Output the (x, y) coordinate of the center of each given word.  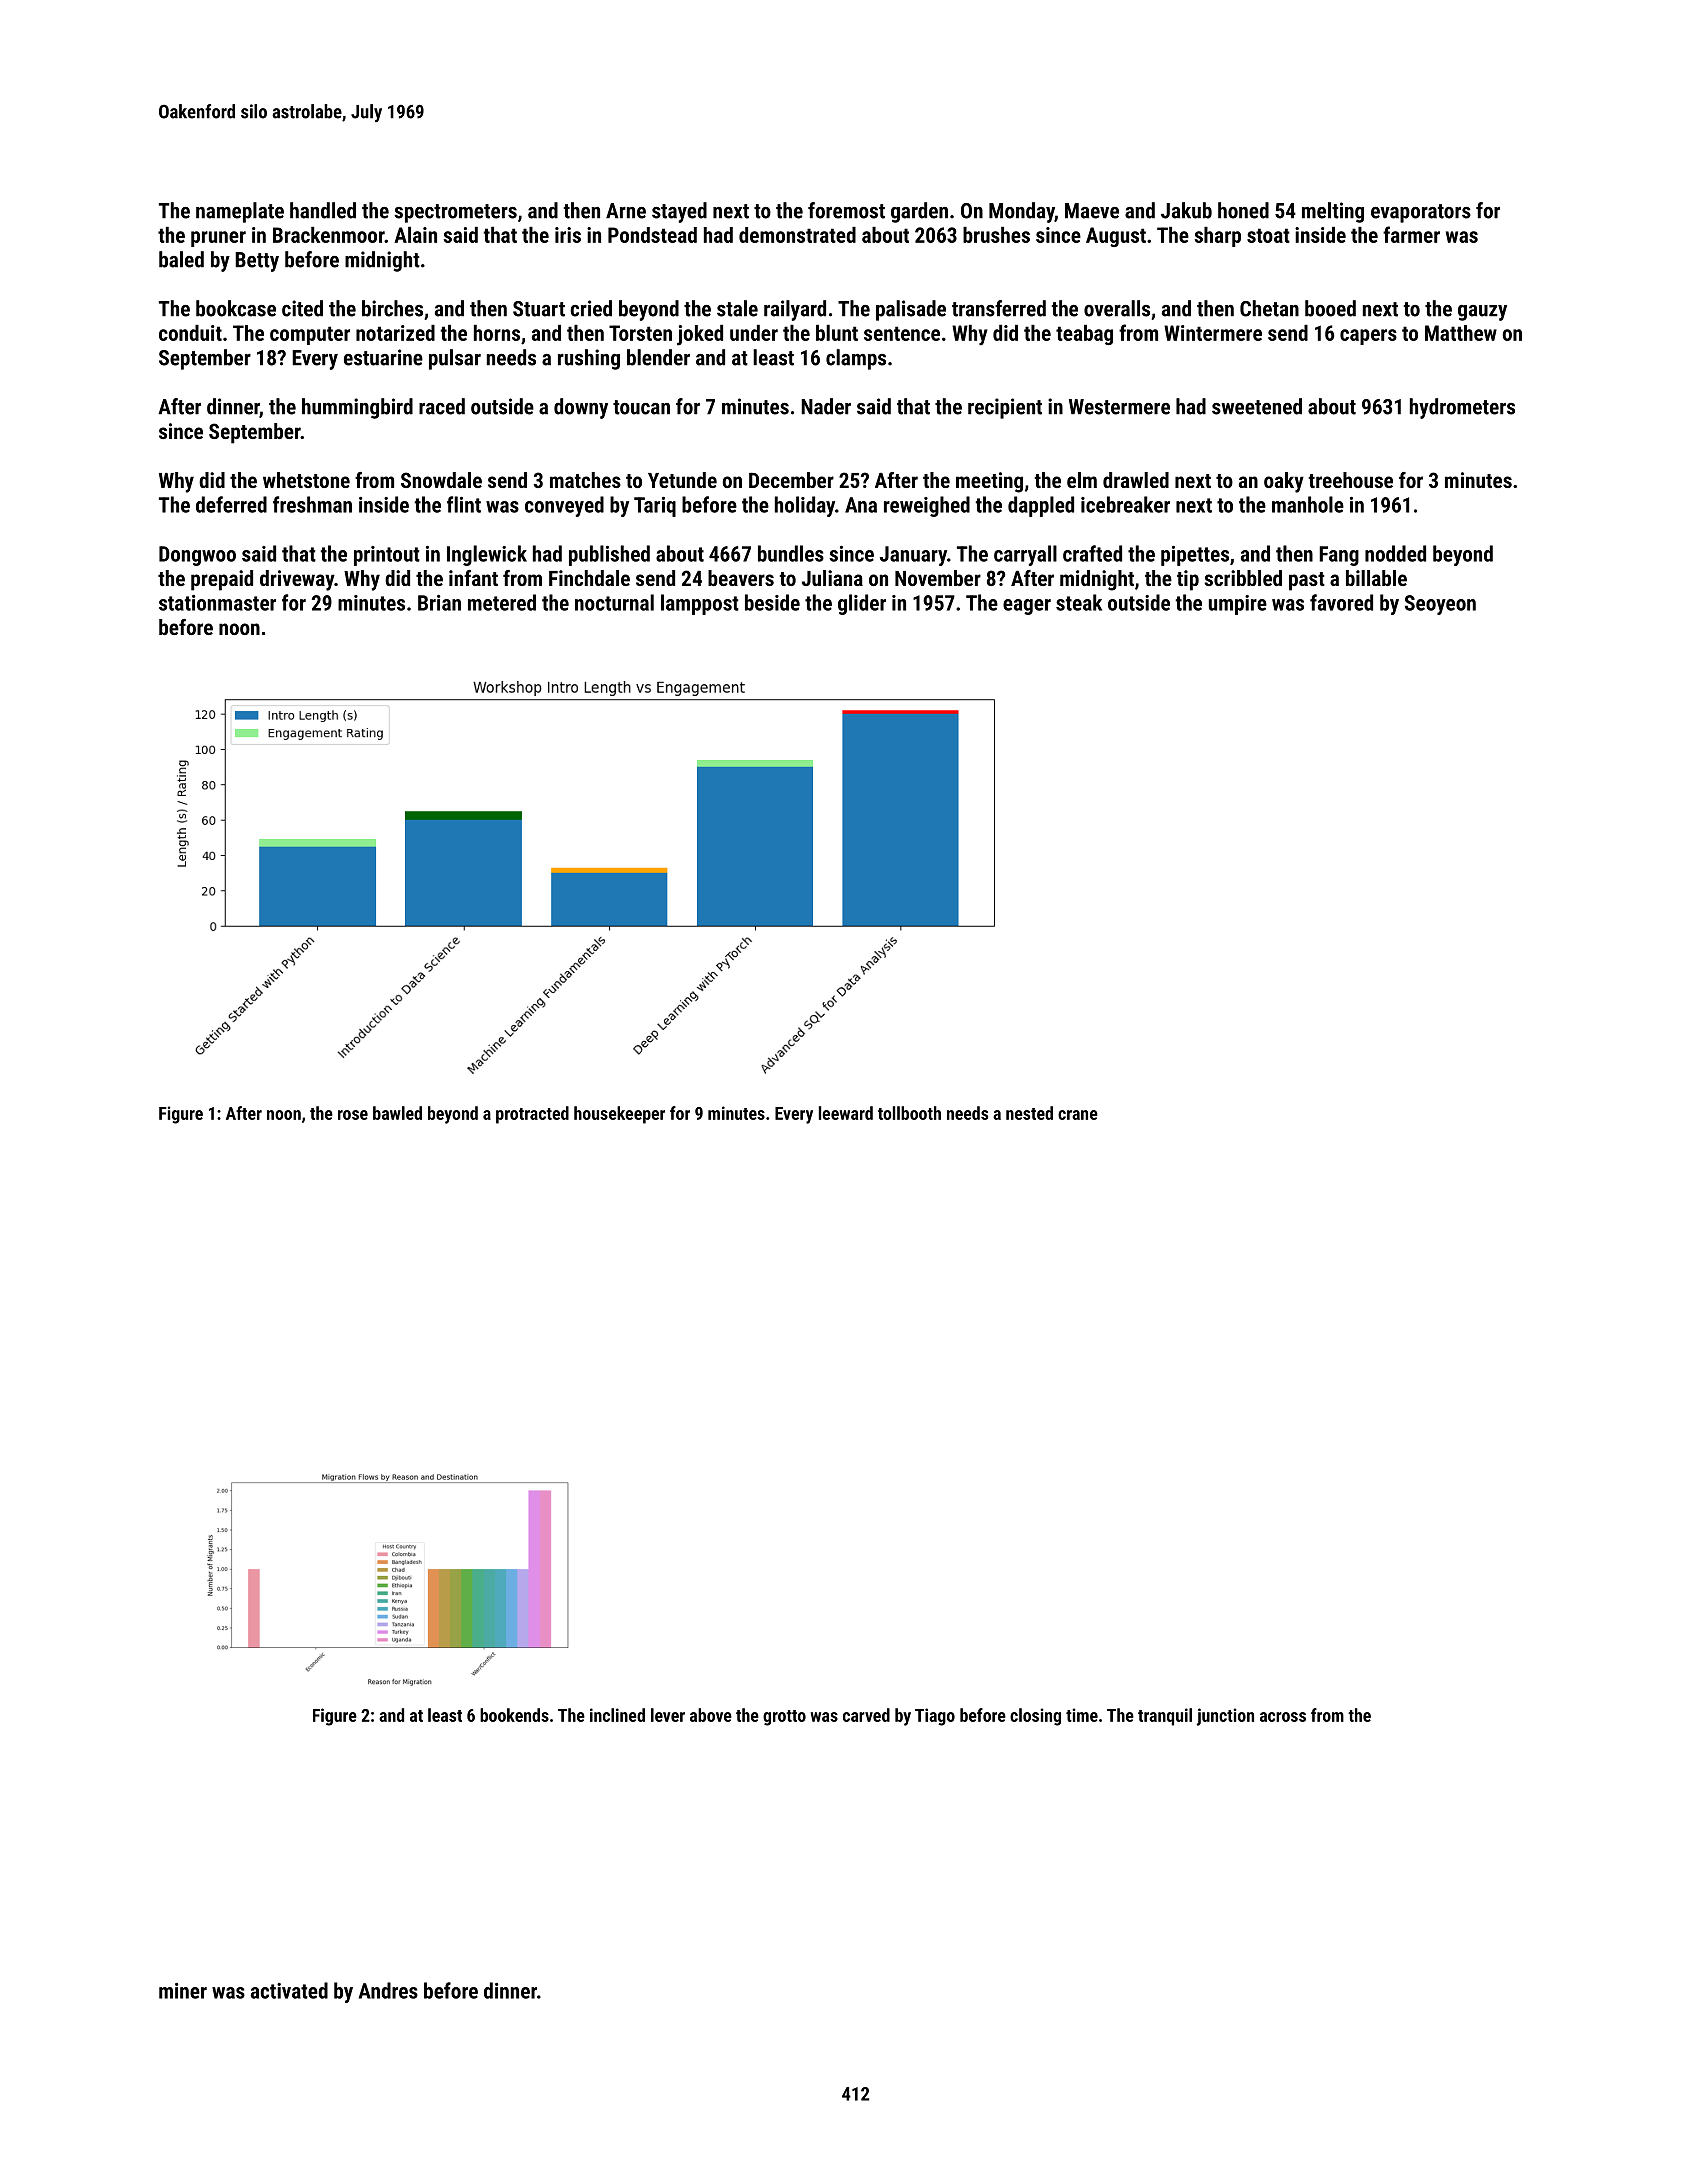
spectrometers (455, 213)
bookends (514, 1715)
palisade (911, 310)
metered (502, 602)
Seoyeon (1440, 605)
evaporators (1421, 213)
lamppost (700, 604)
